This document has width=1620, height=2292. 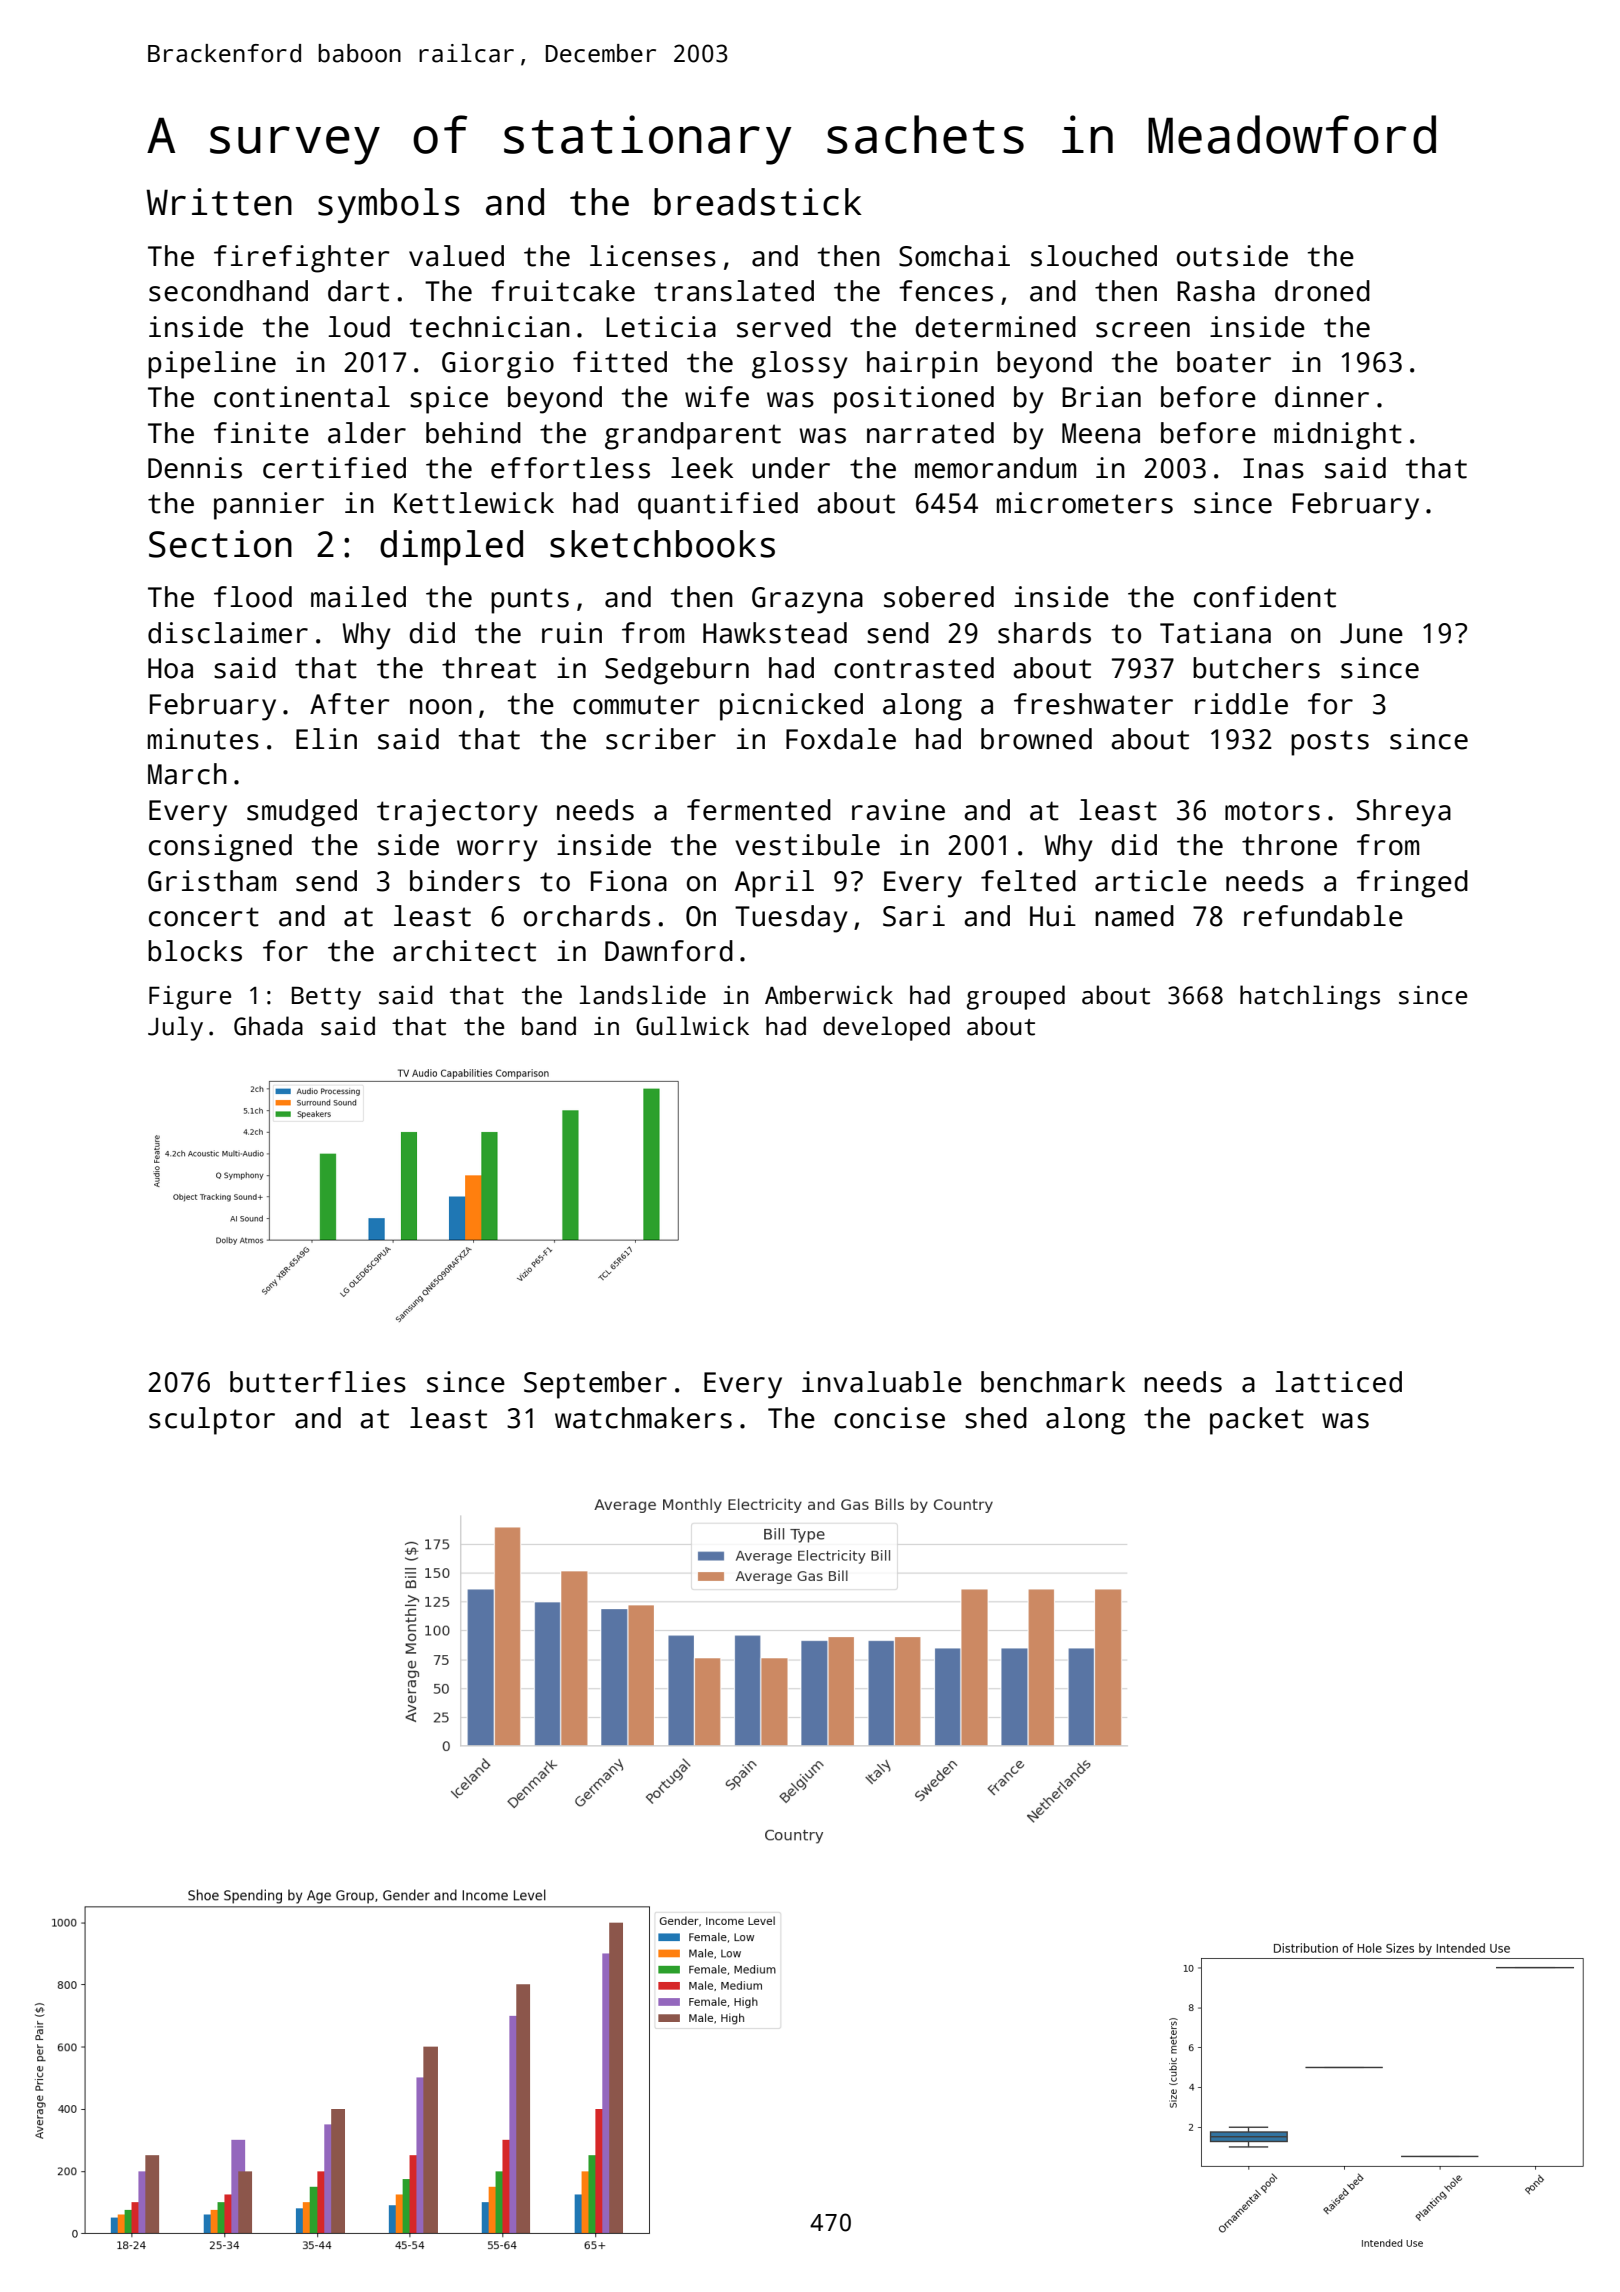 What do you see at coordinates (807, 845) in the document?
I see `vestibule` at bounding box center [807, 845].
